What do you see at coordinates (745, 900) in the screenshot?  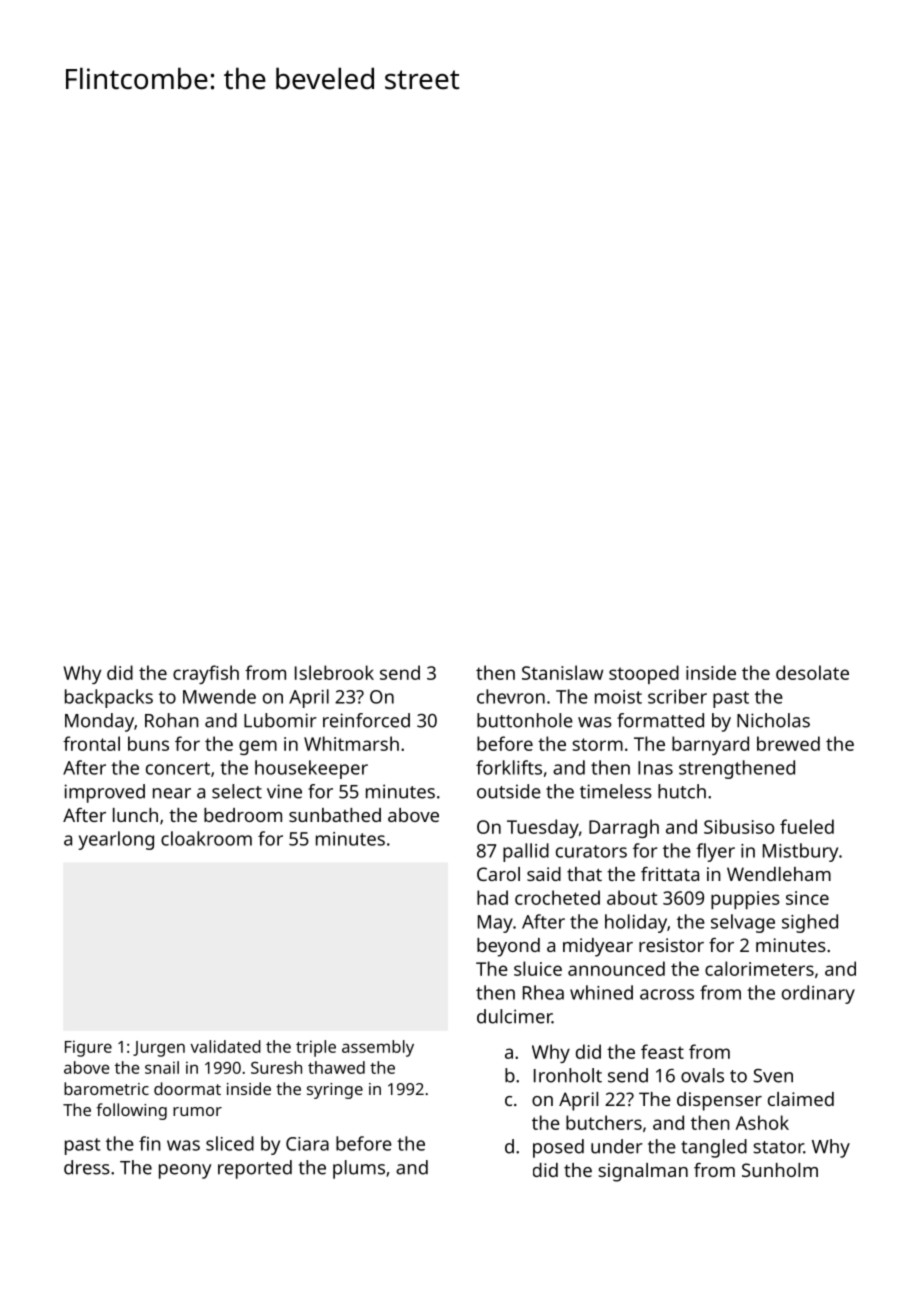 I see `puppies` at bounding box center [745, 900].
